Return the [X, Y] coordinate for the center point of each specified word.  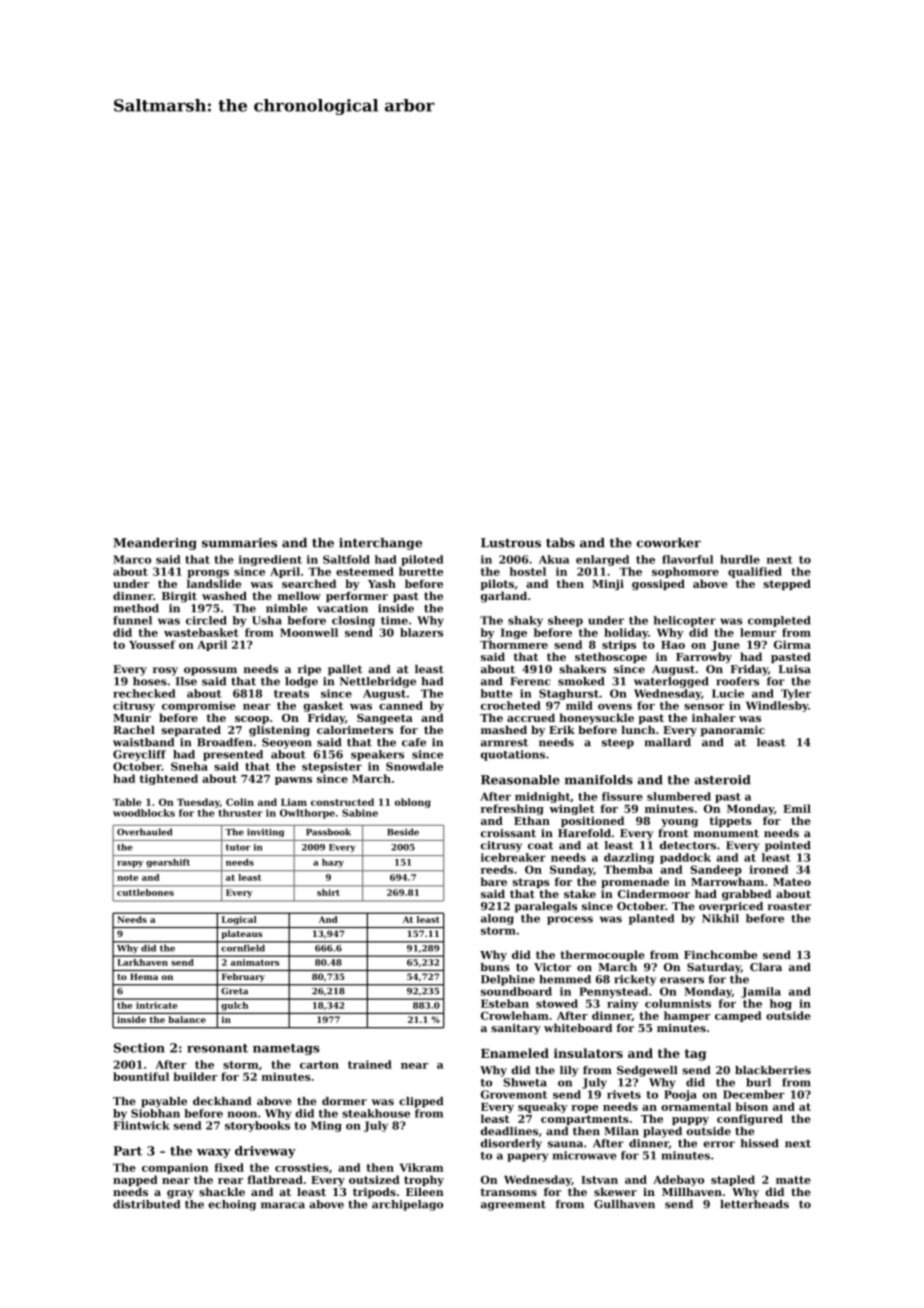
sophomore [685, 572]
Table [127, 802]
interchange [380, 544]
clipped [421, 1102]
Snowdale [414, 766]
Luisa [795, 669]
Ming [326, 1126]
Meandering [155, 544]
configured [750, 1120]
